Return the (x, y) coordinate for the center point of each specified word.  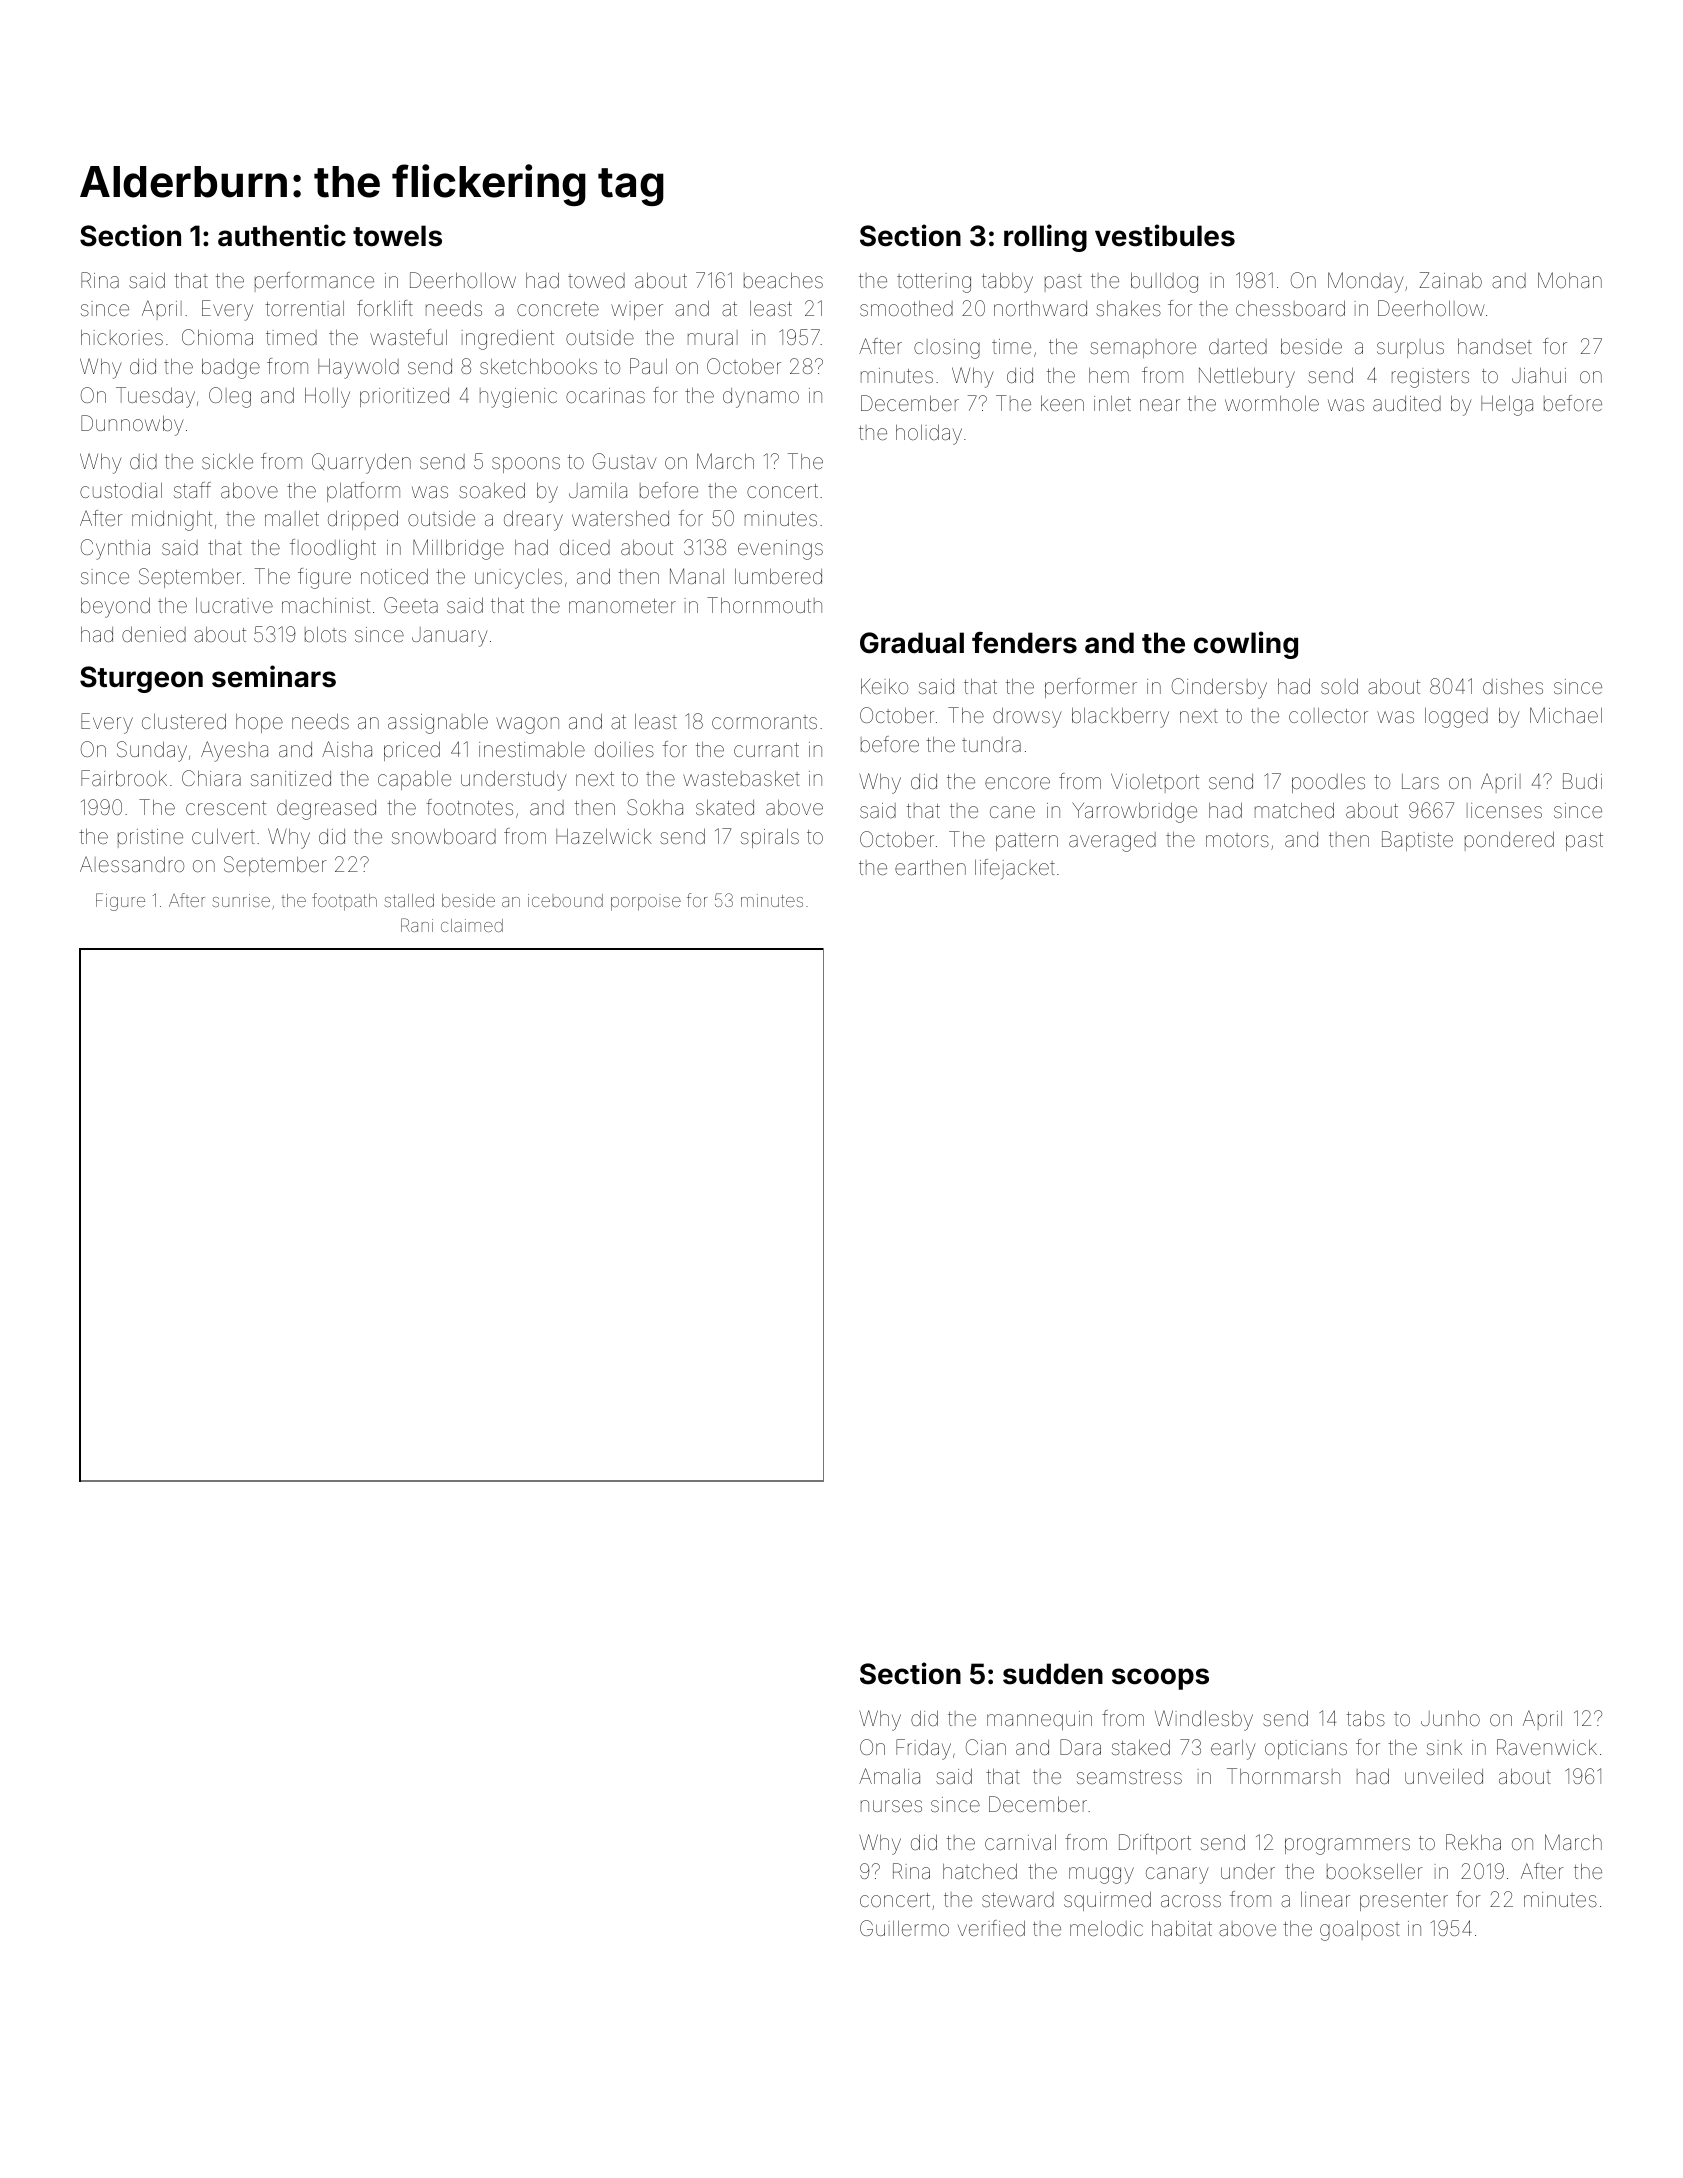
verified (991, 1928)
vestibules (1165, 235)
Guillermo (904, 1928)
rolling (1045, 238)
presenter (1404, 1902)
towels (397, 236)
